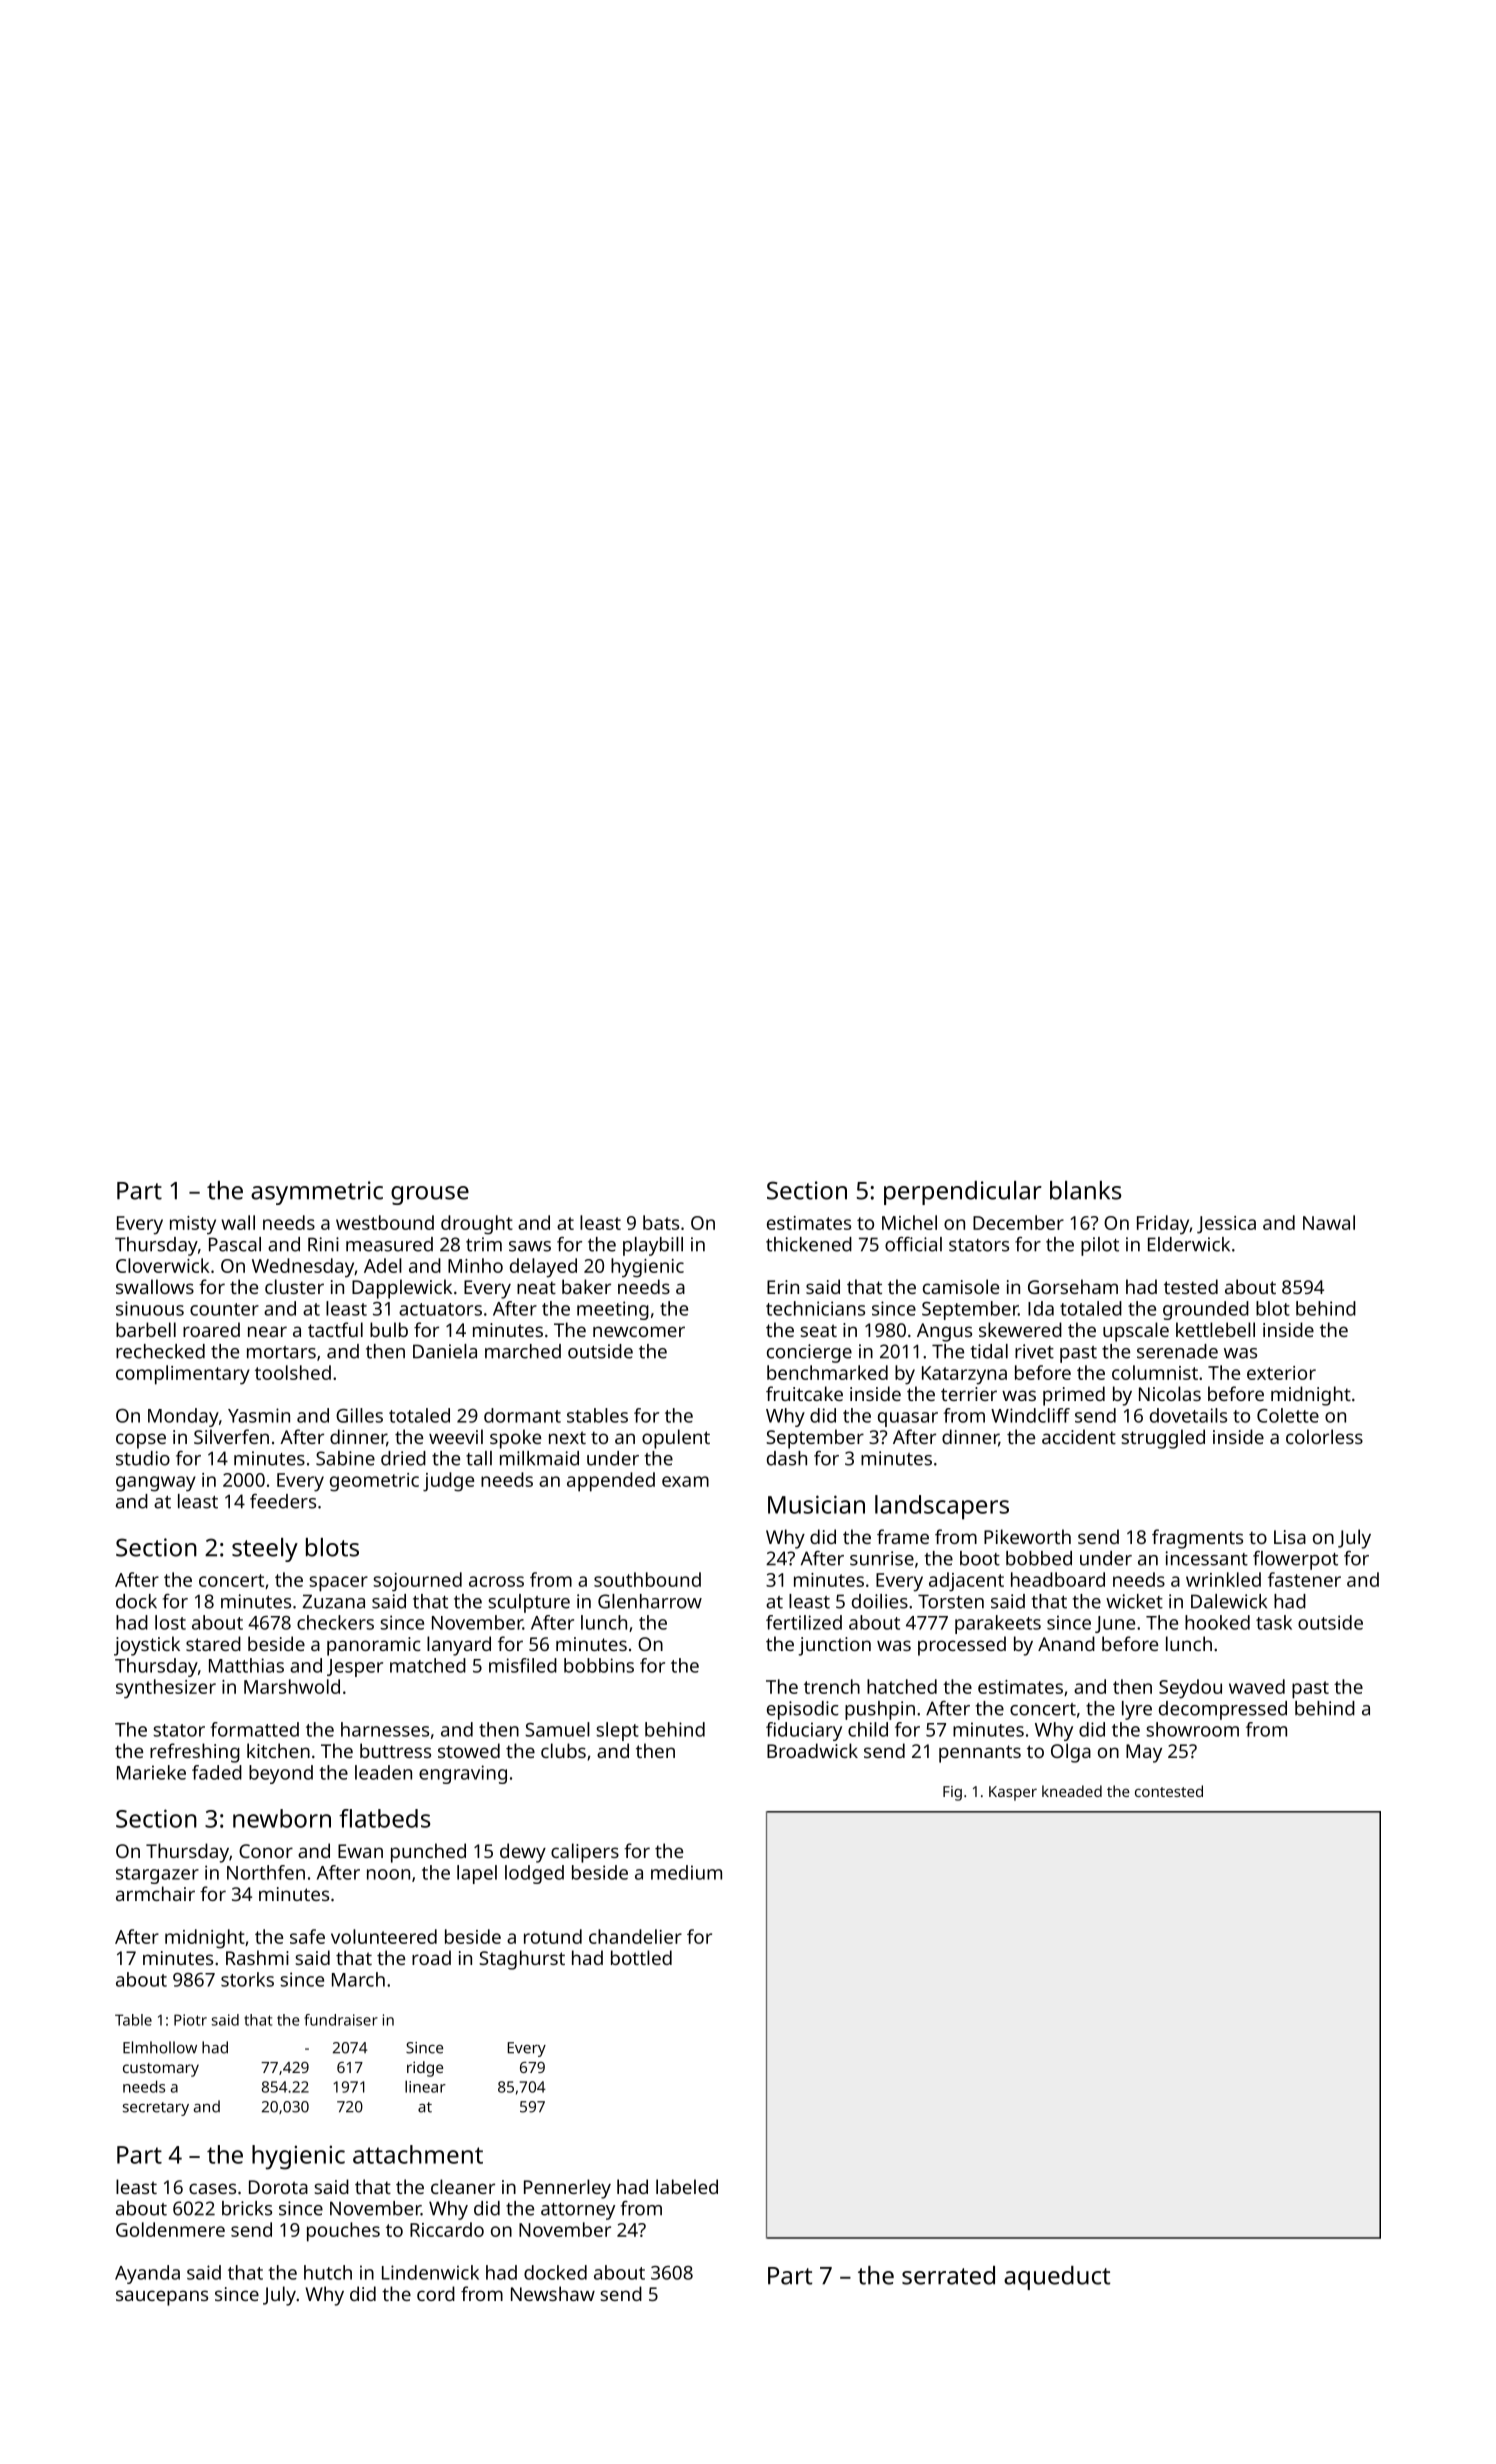 The height and width of the page is (2464, 1496). I want to click on meeting, so click(613, 1310).
